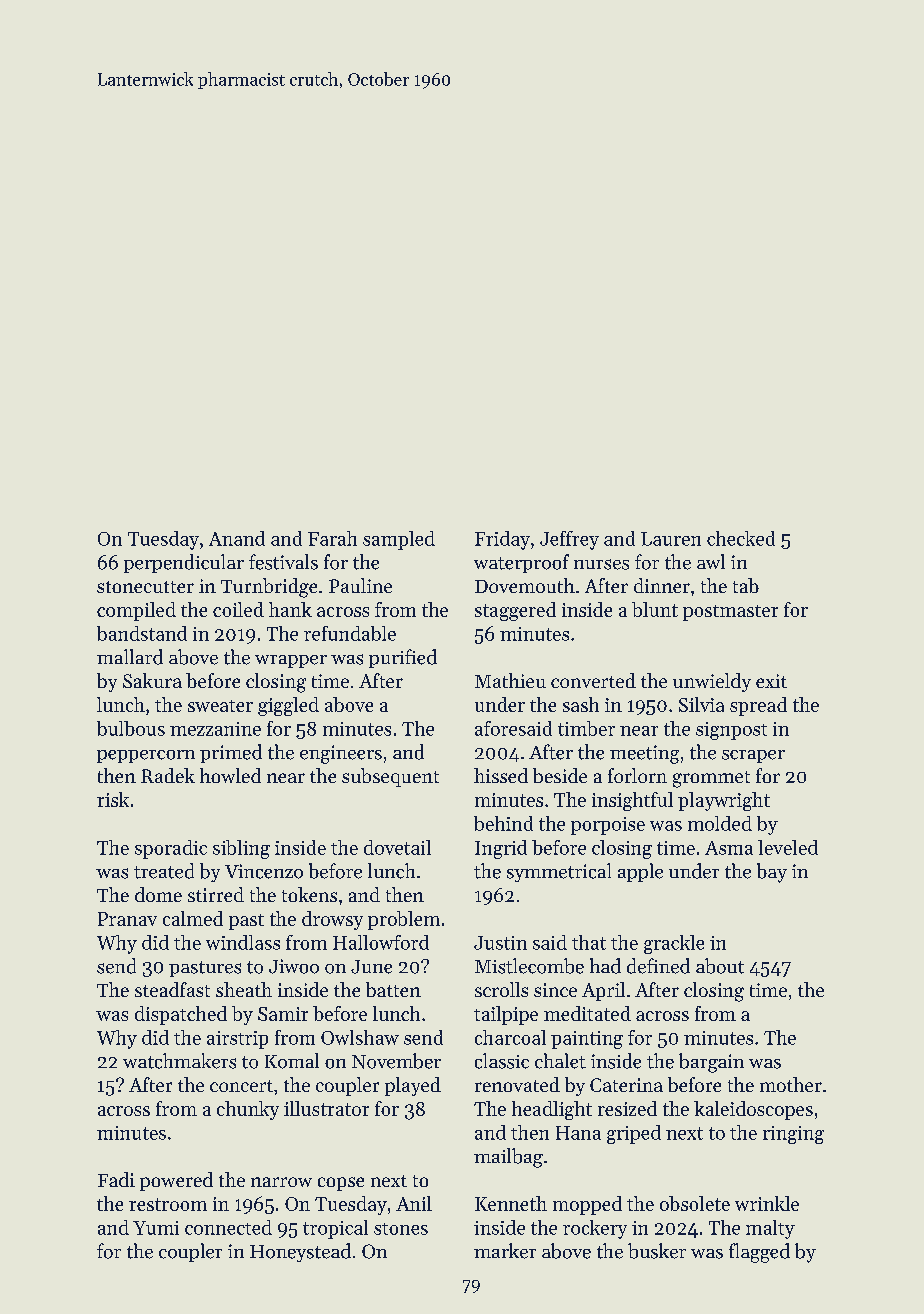 The width and height of the screenshot is (924, 1314). What do you see at coordinates (644, 754) in the screenshot?
I see `meeting` at bounding box center [644, 754].
